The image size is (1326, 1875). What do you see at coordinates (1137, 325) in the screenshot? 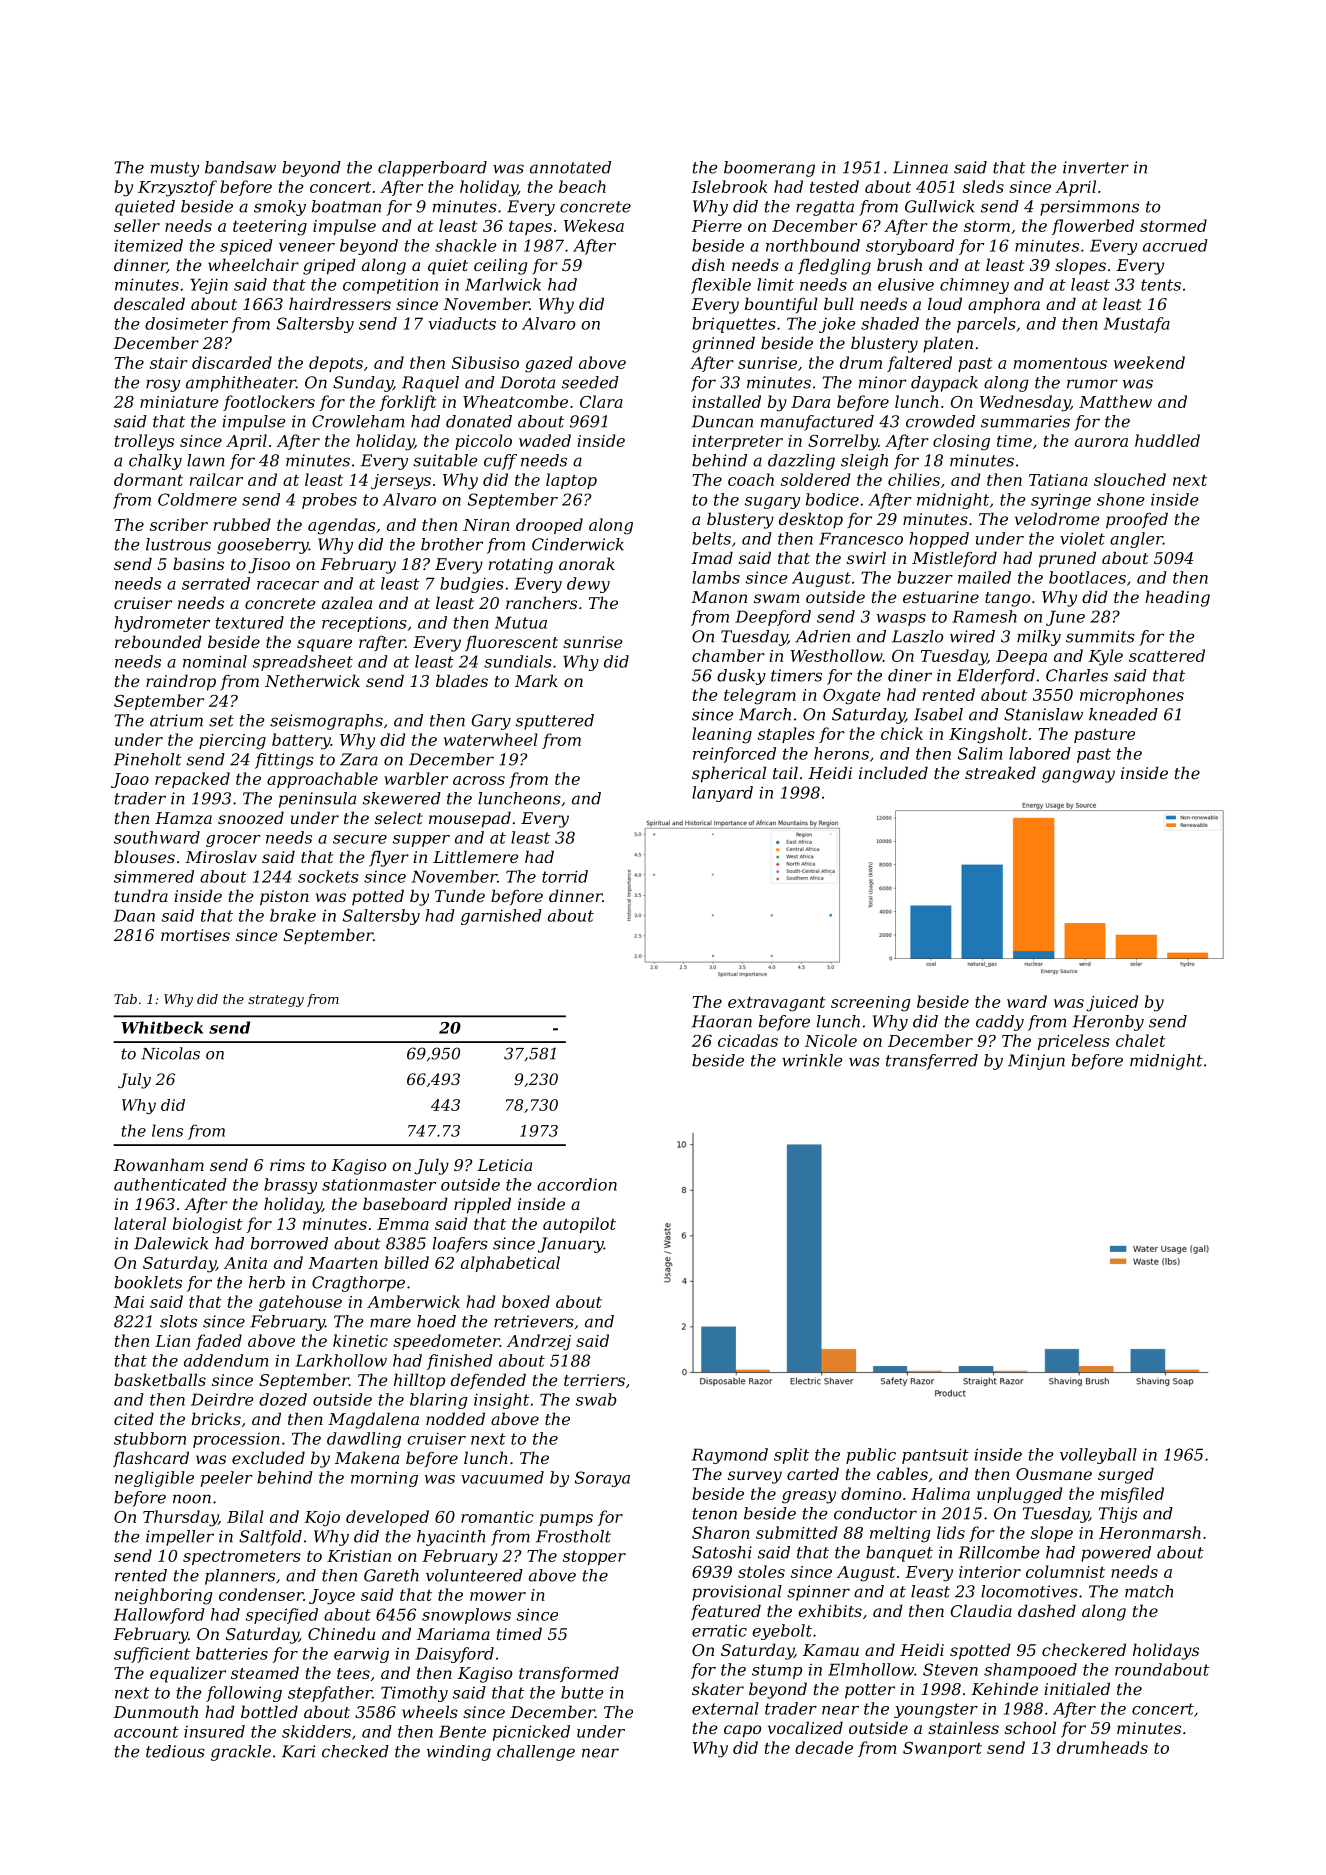
I see `Mustafa` at bounding box center [1137, 325].
